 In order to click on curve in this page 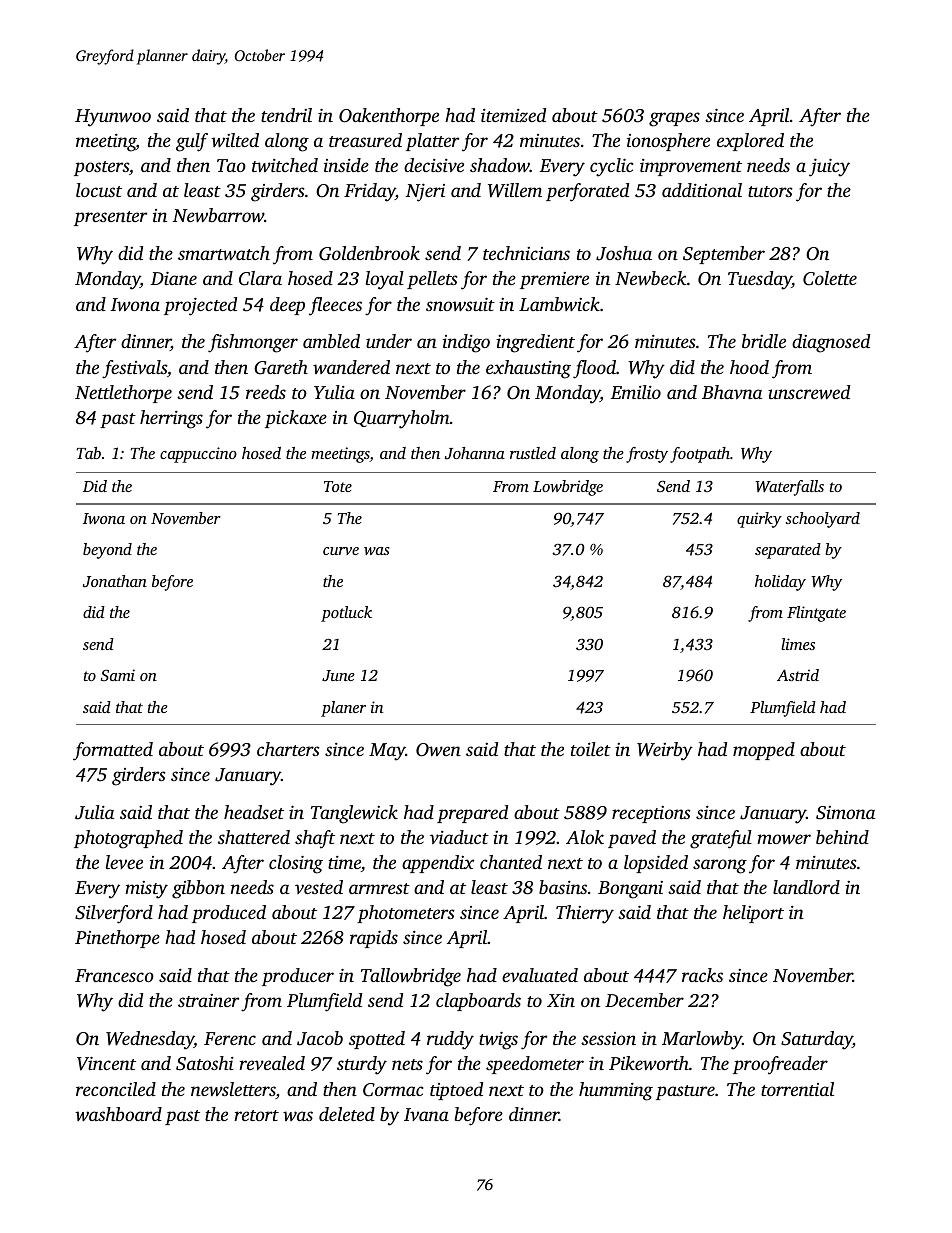, I will do `click(341, 551)`.
